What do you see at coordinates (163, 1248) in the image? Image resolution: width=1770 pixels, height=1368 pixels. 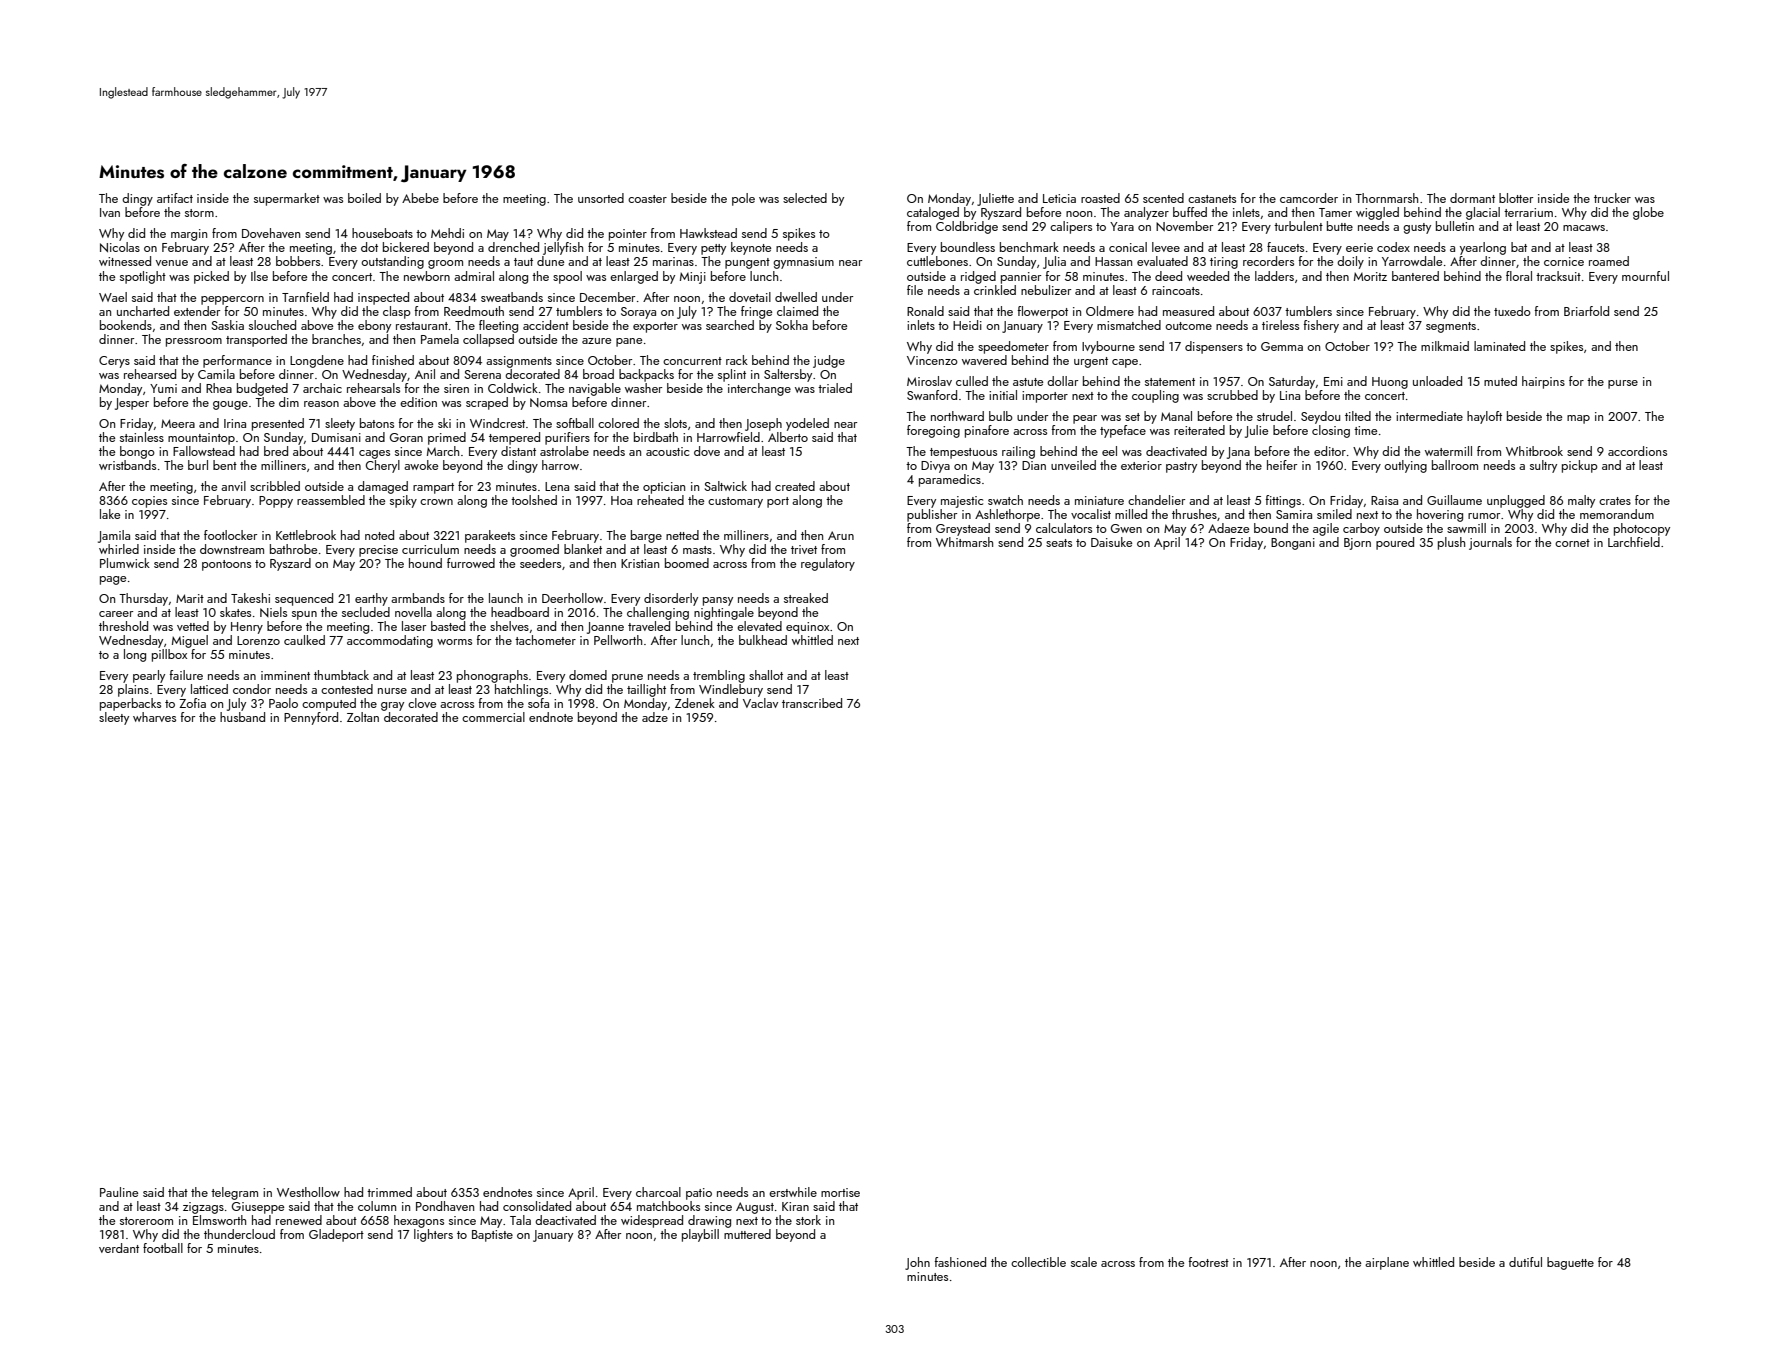 I see `football` at bounding box center [163, 1248].
